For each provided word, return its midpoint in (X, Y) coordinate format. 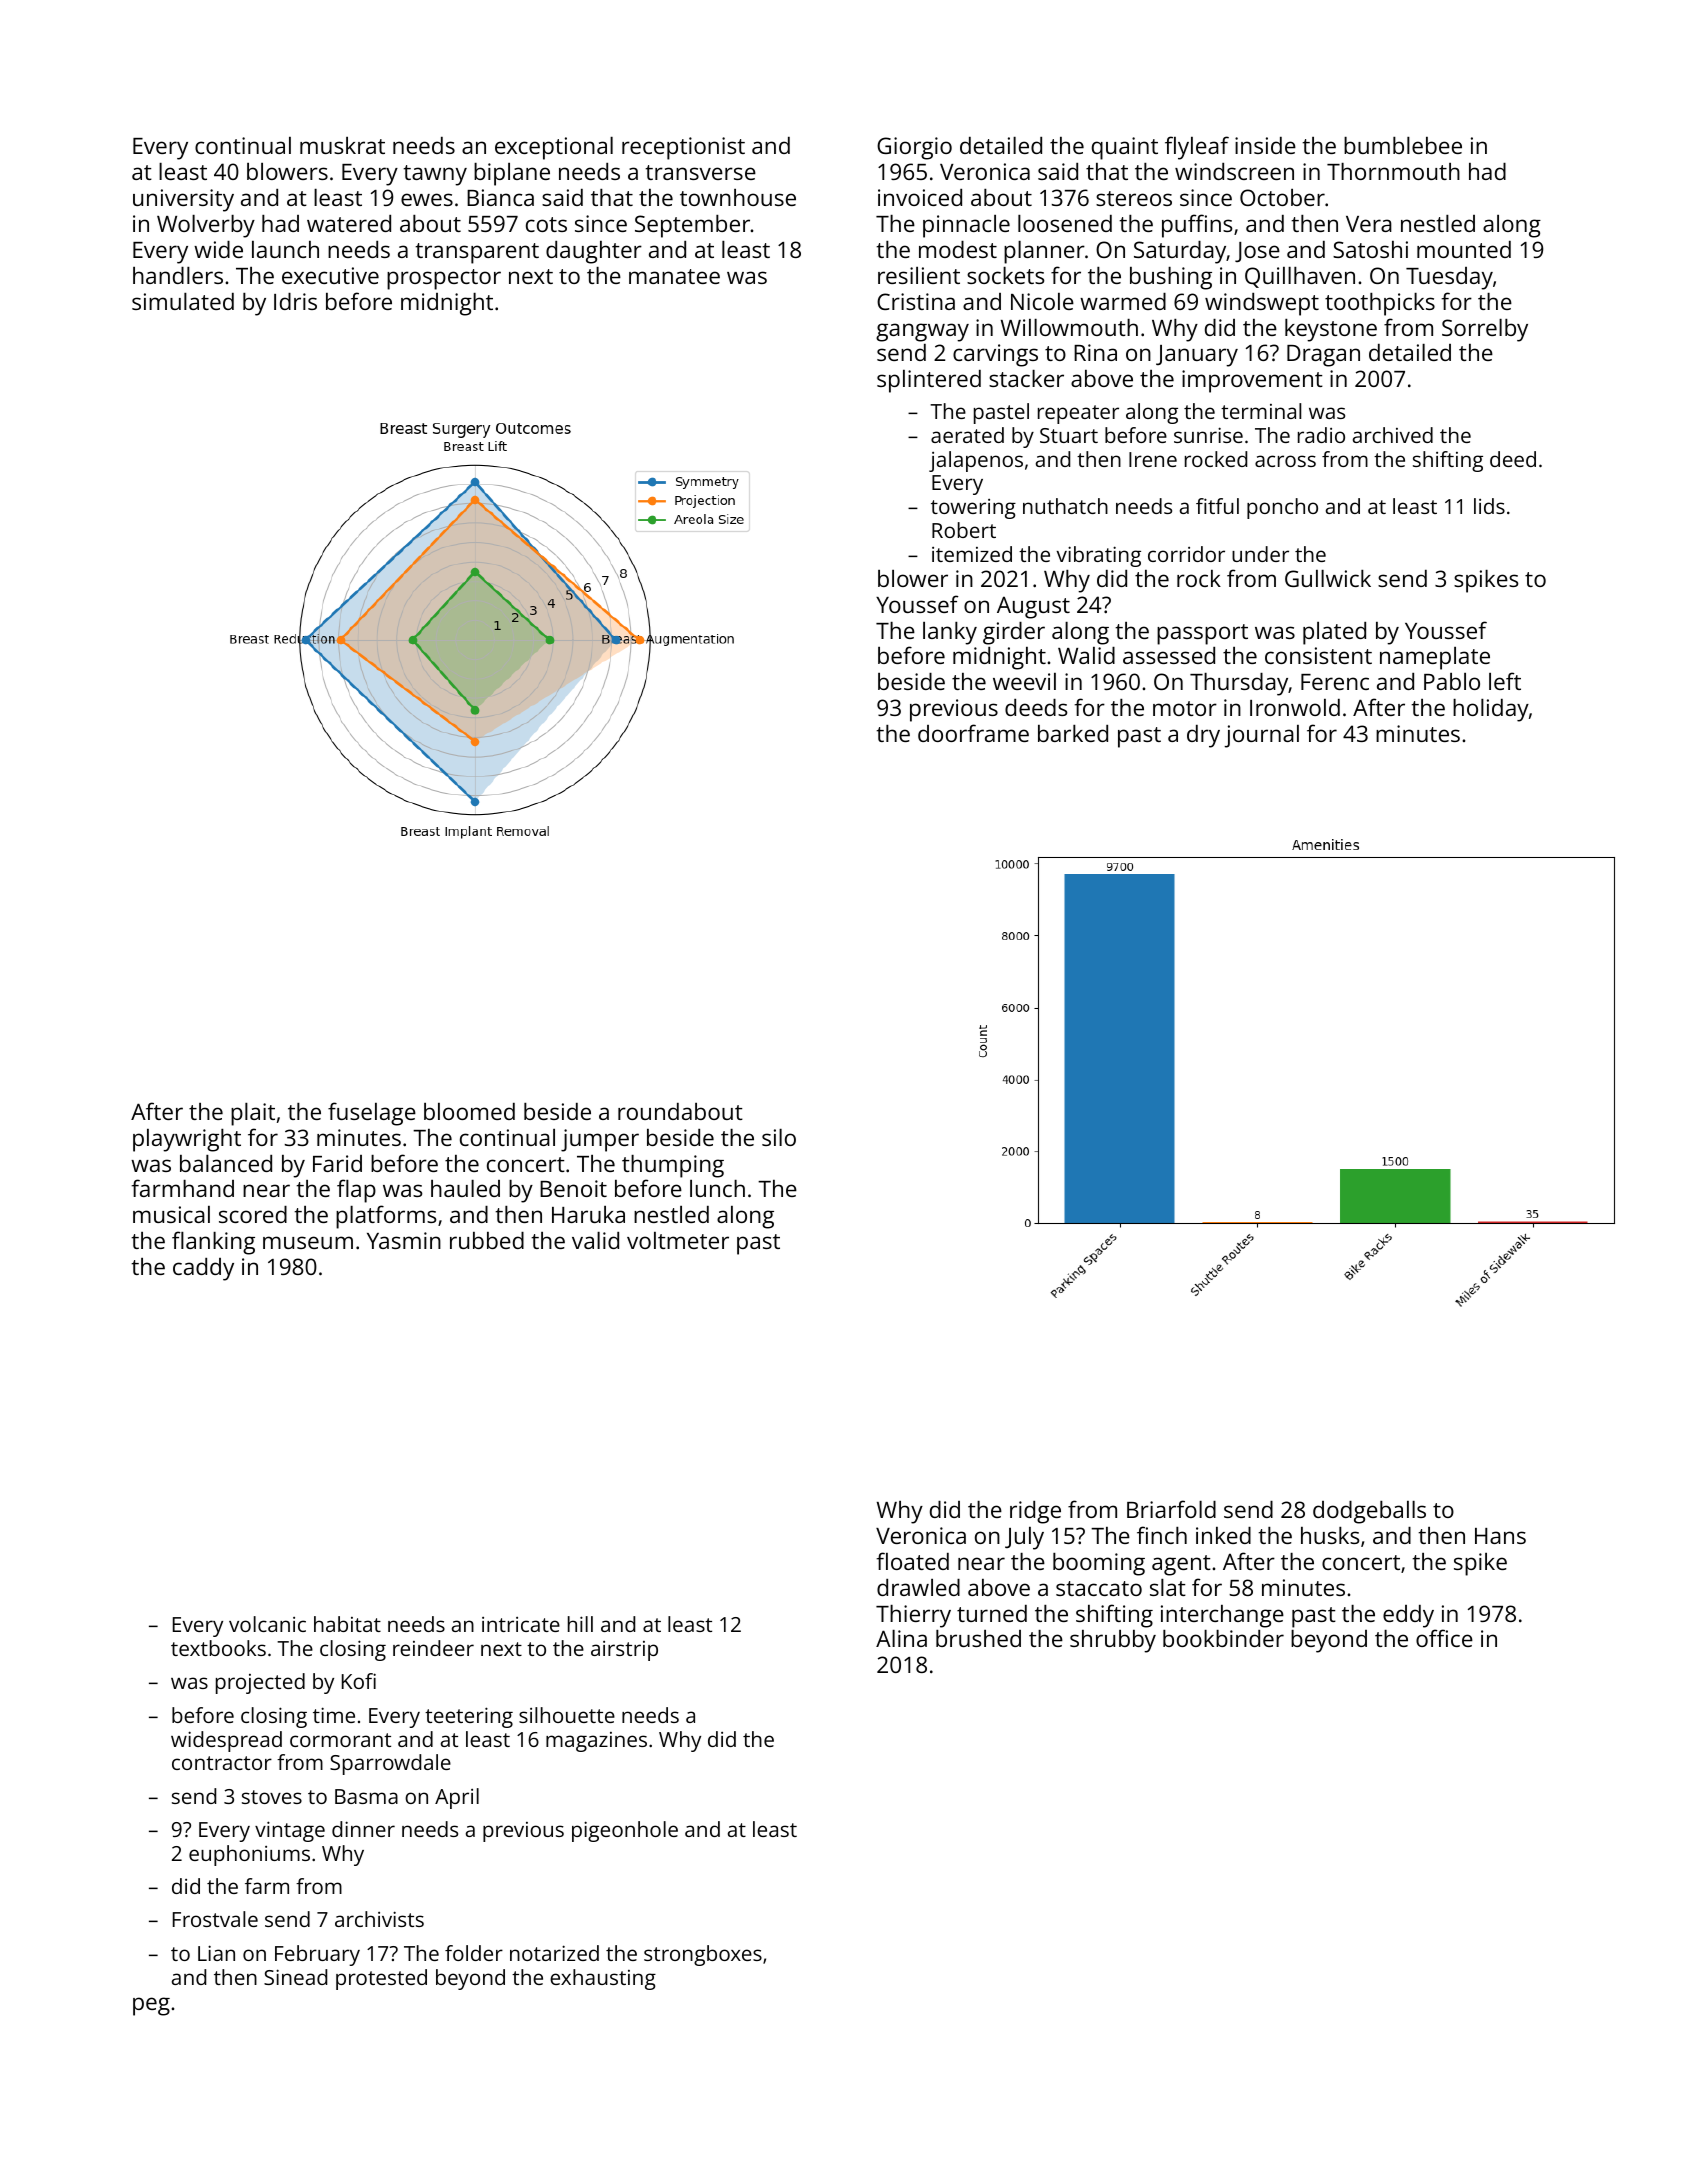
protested (381, 1979)
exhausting (603, 1979)
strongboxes (703, 1955)
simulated (183, 301)
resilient (919, 275)
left (1505, 681)
